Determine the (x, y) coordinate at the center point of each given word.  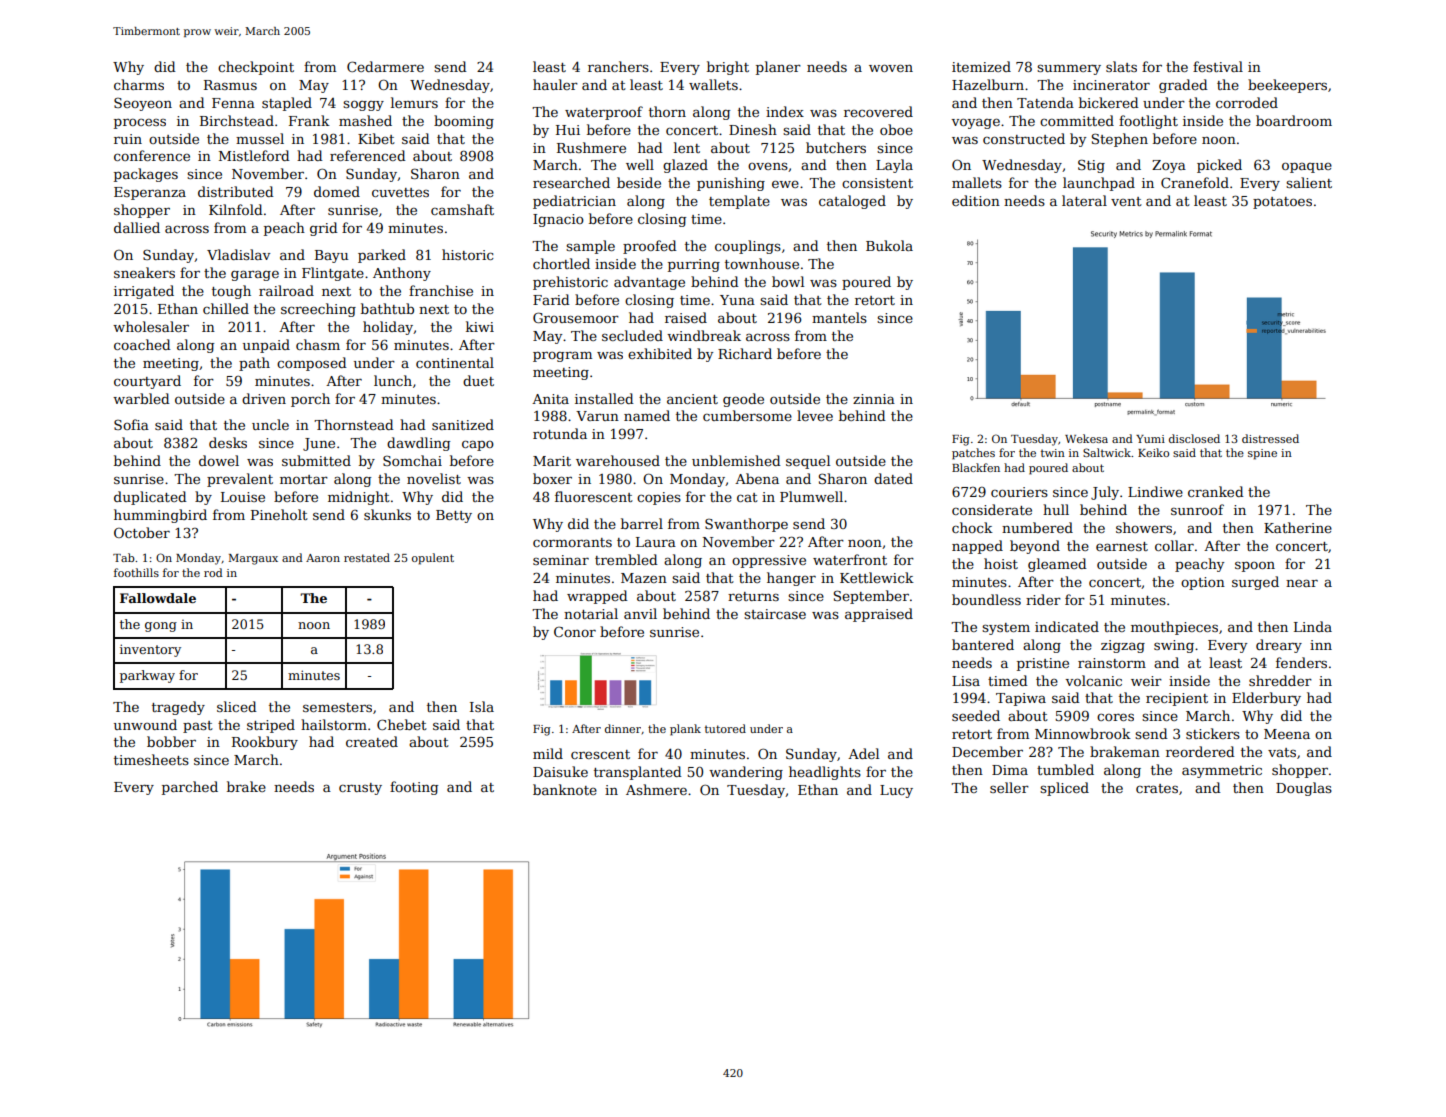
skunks (387, 514)
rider (1043, 599)
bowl (788, 281)
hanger (791, 579)
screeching (318, 310)
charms (139, 84)
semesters (337, 707)
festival (1218, 66)
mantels (839, 317)
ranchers (618, 66)
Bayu (331, 256)
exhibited (660, 353)
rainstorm (1112, 663)
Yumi (1150, 439)
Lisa (966, 681)
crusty (360, 789)
